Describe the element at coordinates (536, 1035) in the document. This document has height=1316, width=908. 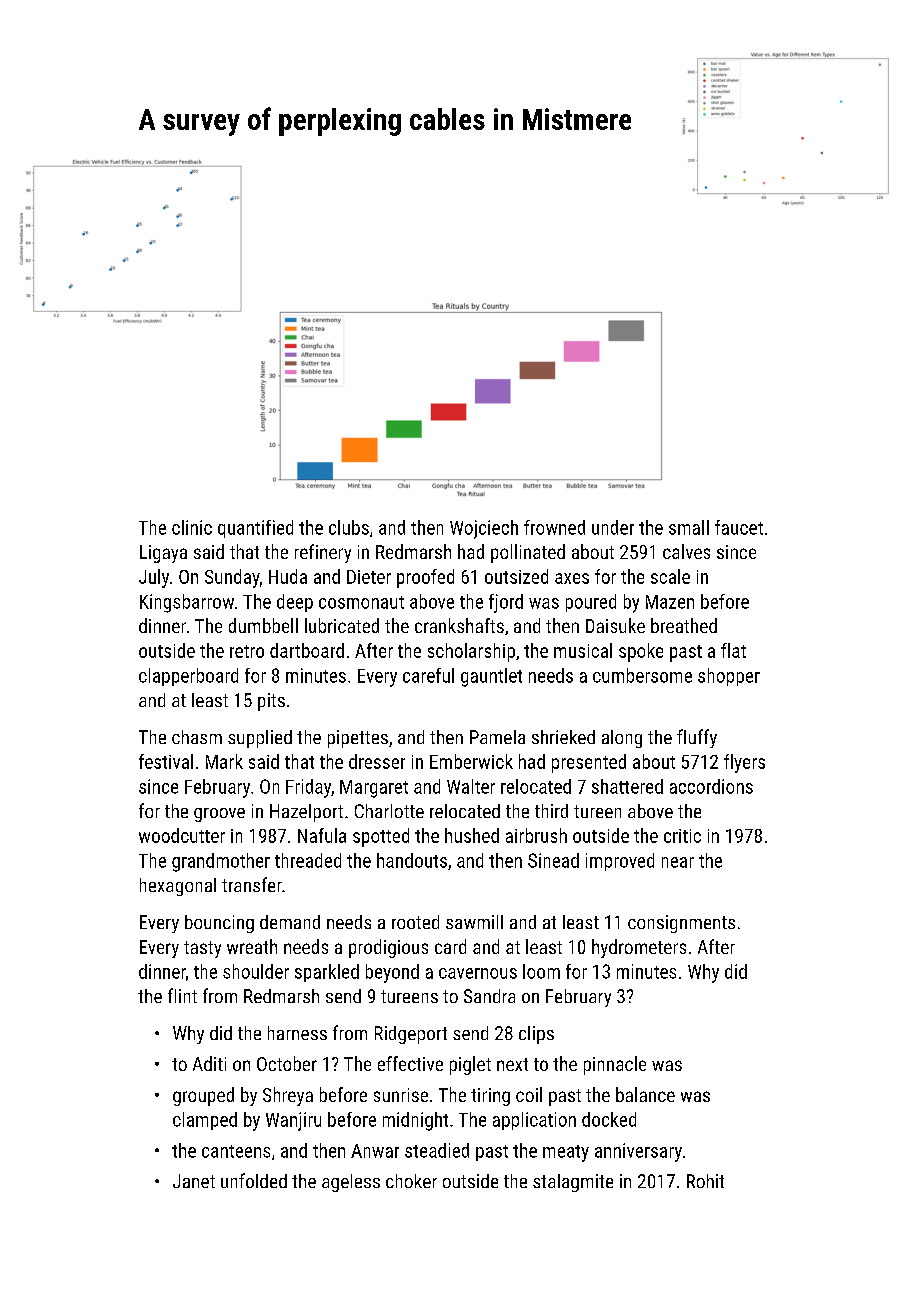
I see `clips` at that location.
